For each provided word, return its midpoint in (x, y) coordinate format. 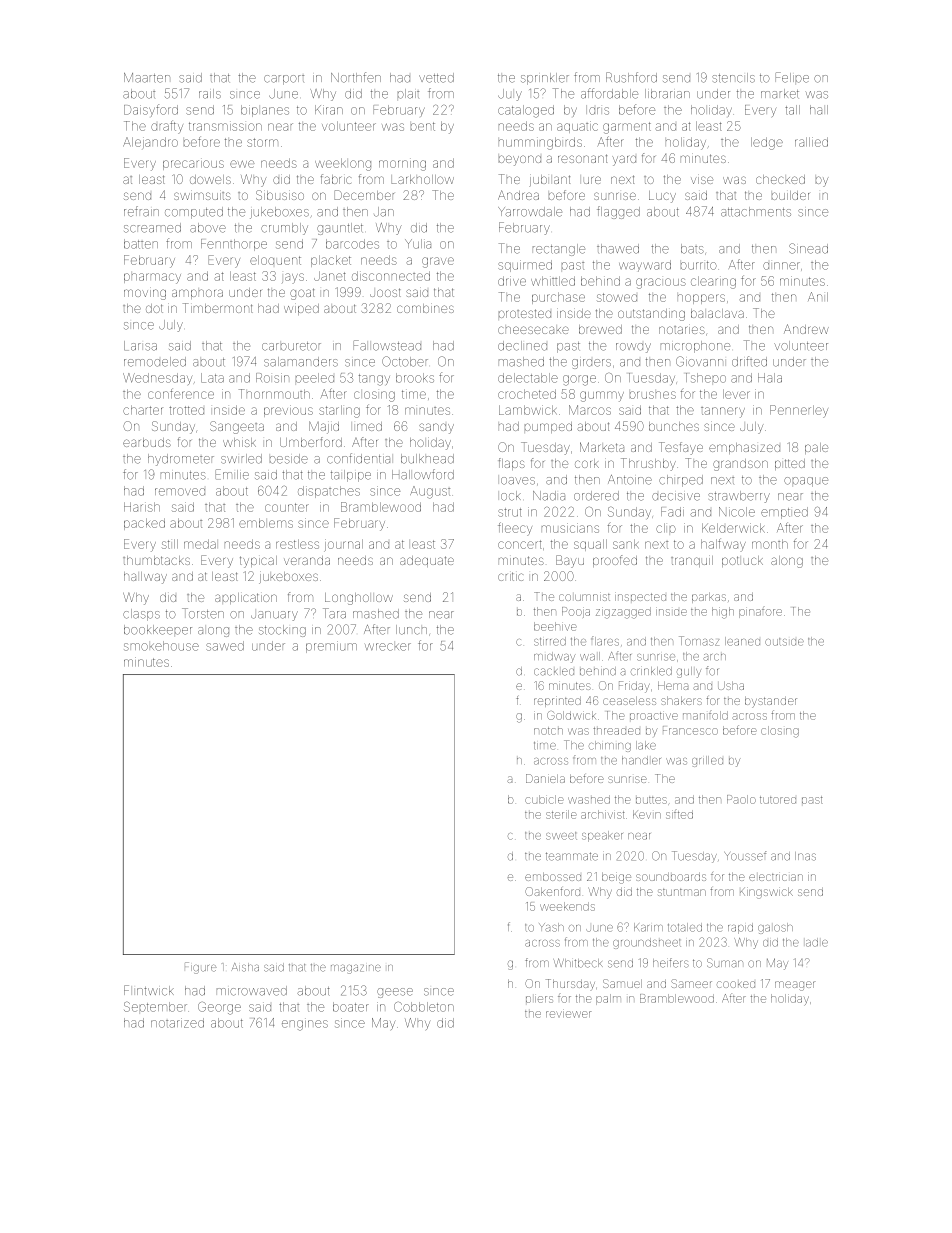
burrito (699, 265)
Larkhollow (422, 179)
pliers (539, 999)
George (219, 1008)
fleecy (515, 529)
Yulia (418, 244)
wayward (645, 266)
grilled (707, 761)
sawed (225, 646)
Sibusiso (280, 195)
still (170, 544)
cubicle (544, 799)
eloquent (275, 260)
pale (816, 448)
